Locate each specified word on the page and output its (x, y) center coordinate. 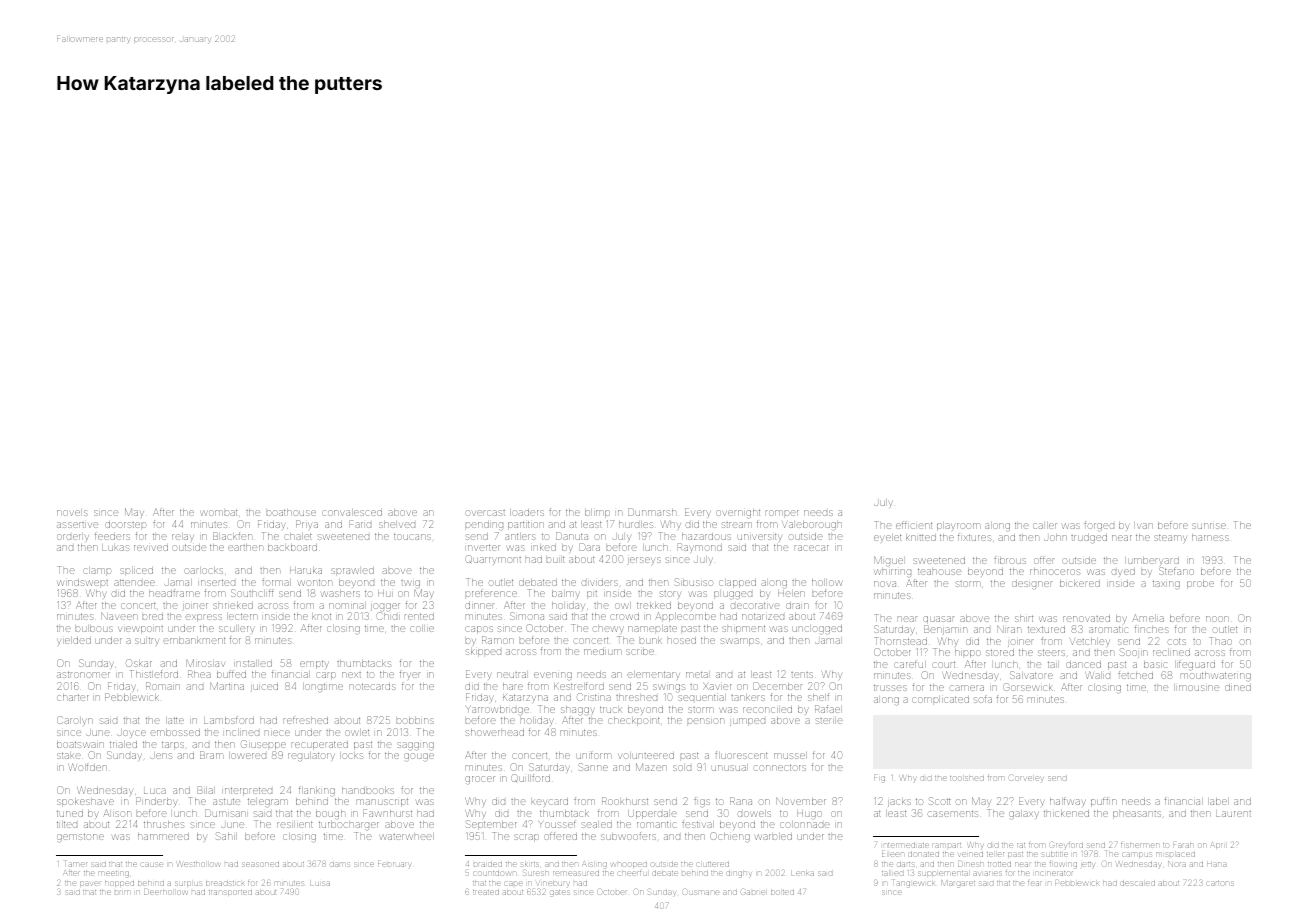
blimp (597, 513)
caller (1045, 525)
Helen (791, 593)
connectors (780, 767)
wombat (218, 512)
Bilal (206, 790)
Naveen (119, 616)
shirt (1024, 618)
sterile (829, 720)
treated (486, 892)
